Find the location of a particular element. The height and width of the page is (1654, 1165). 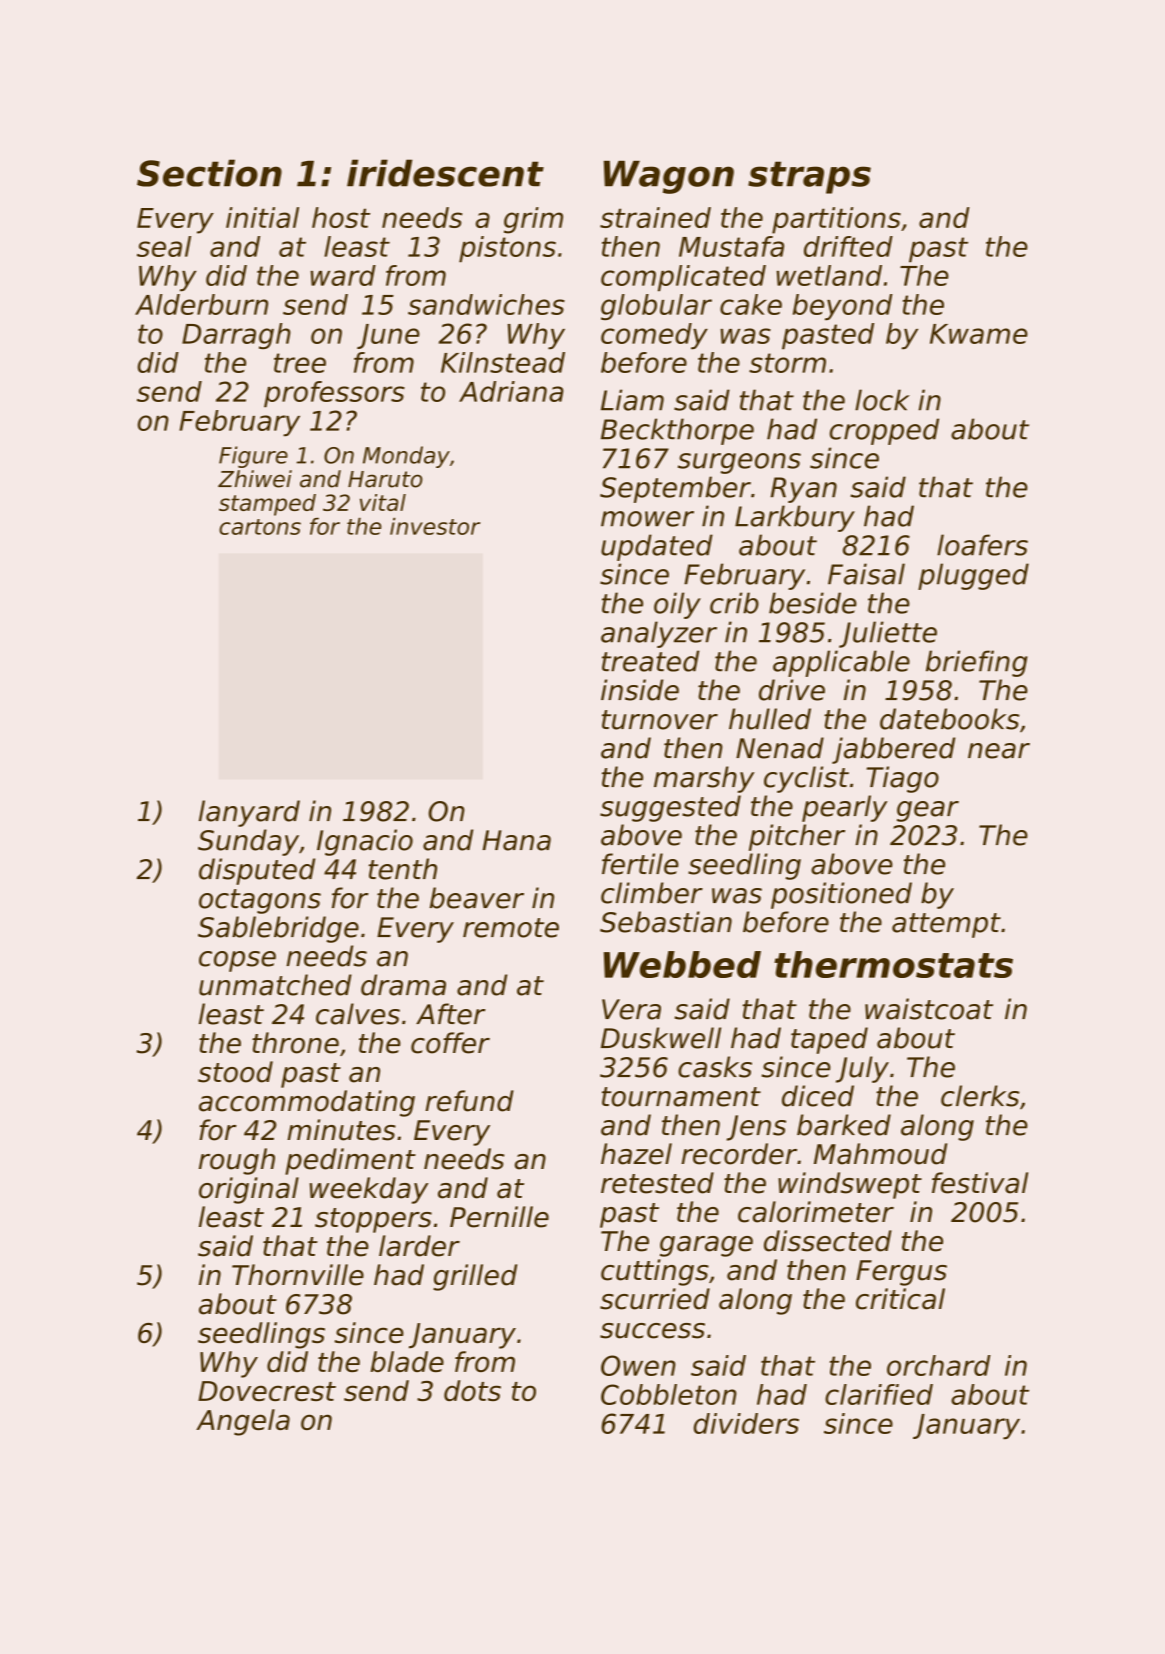

crib is located at coordinates (734, 603).
